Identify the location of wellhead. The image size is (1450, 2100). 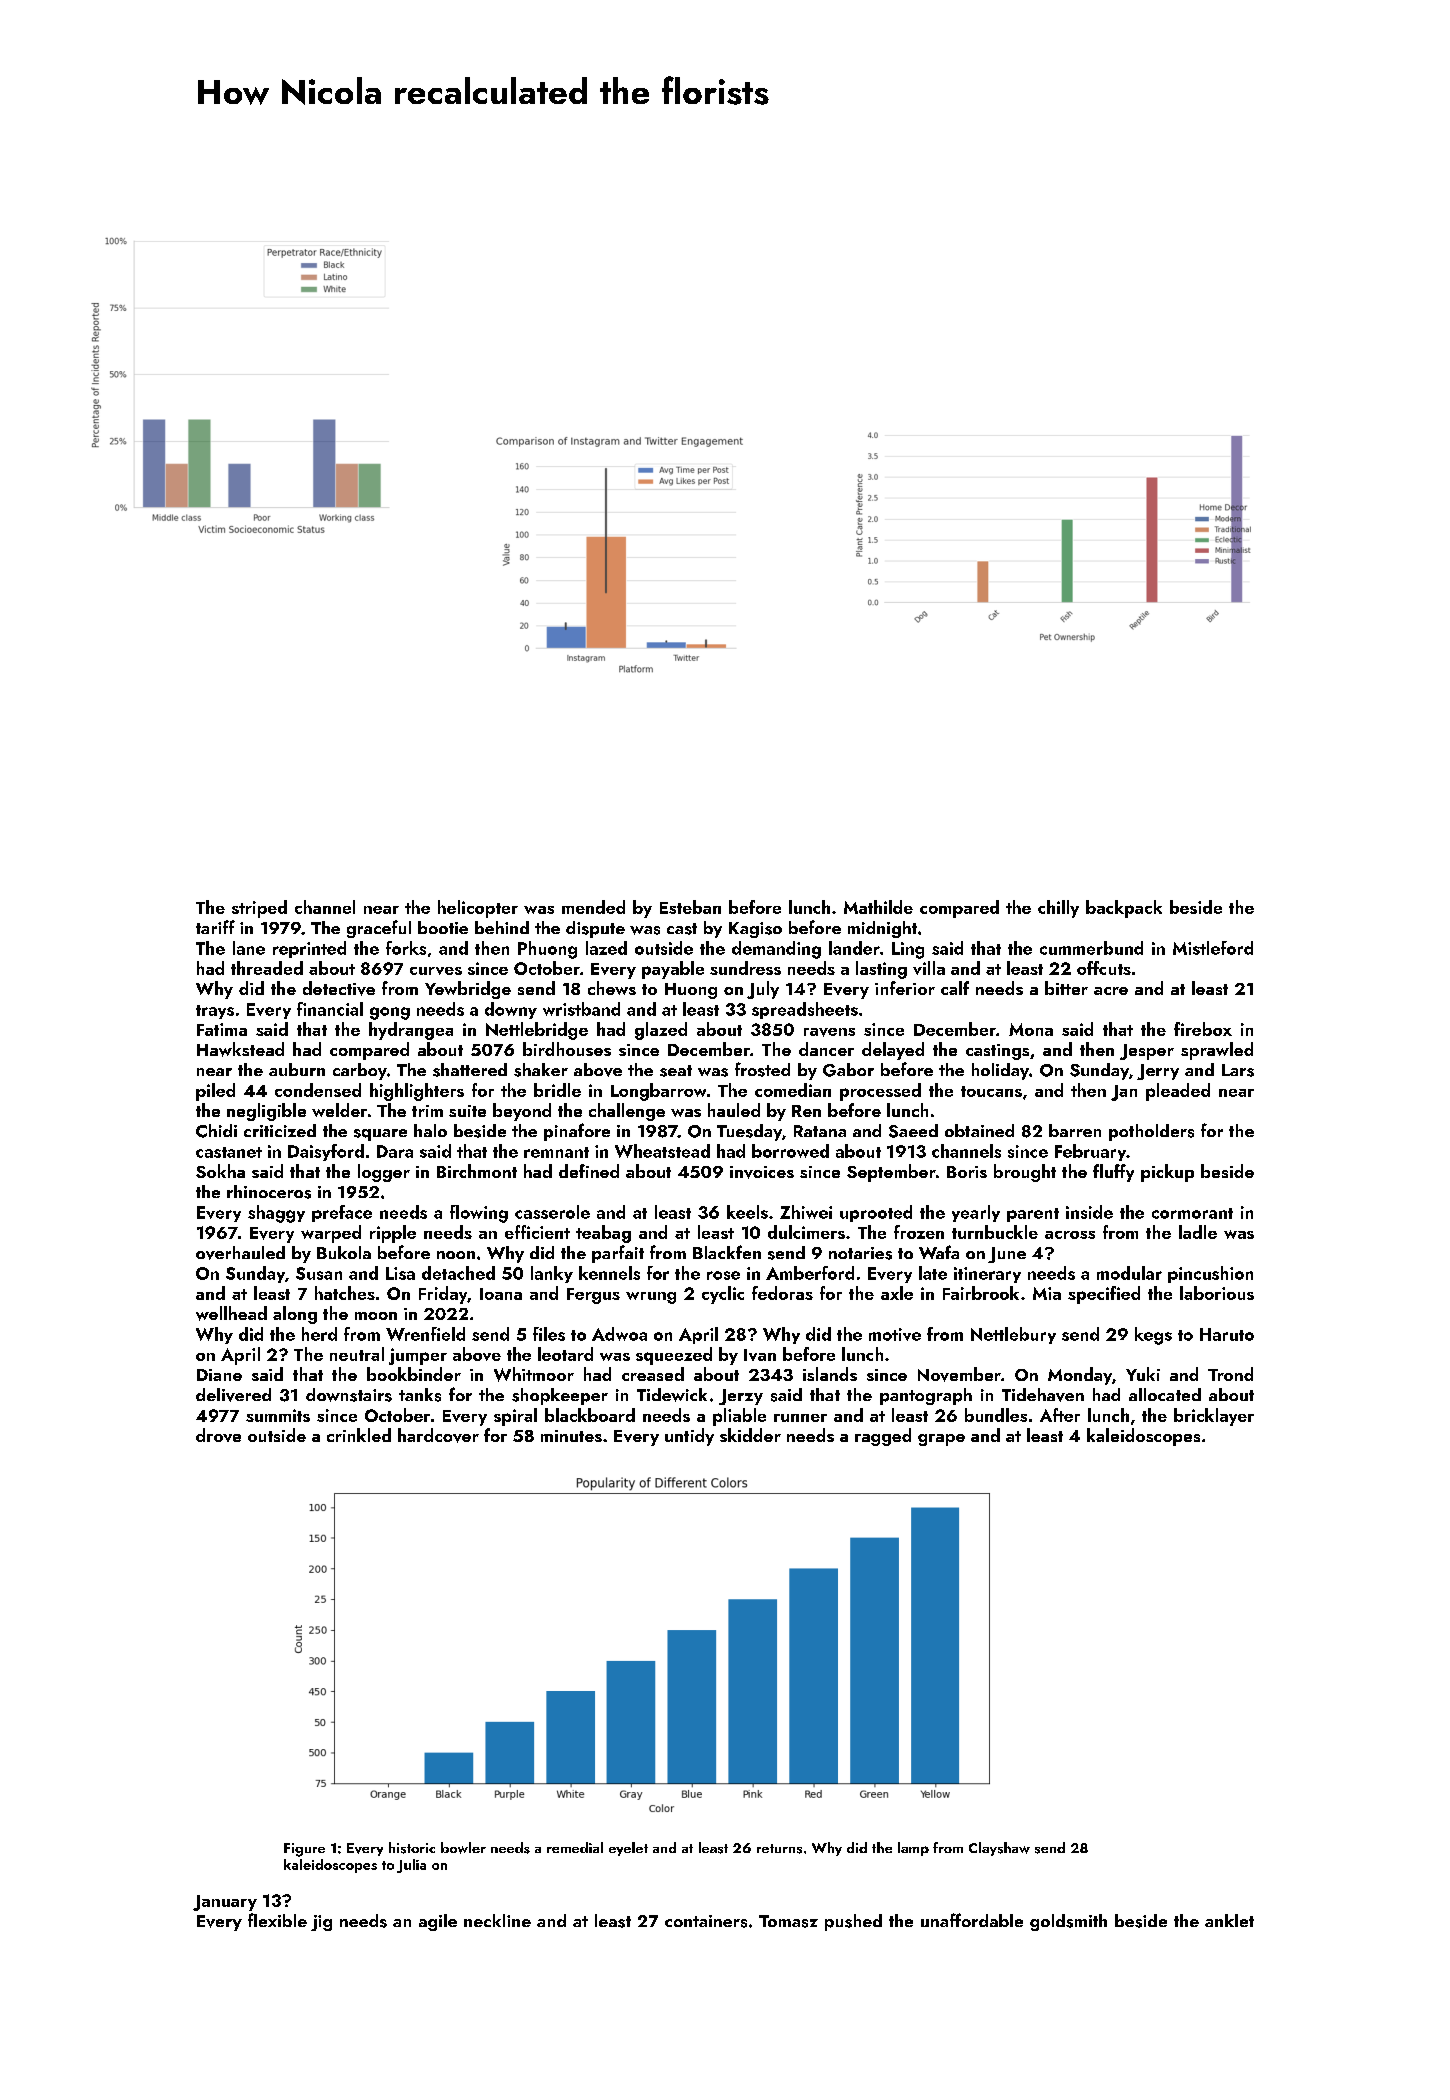
(231, 1313).
